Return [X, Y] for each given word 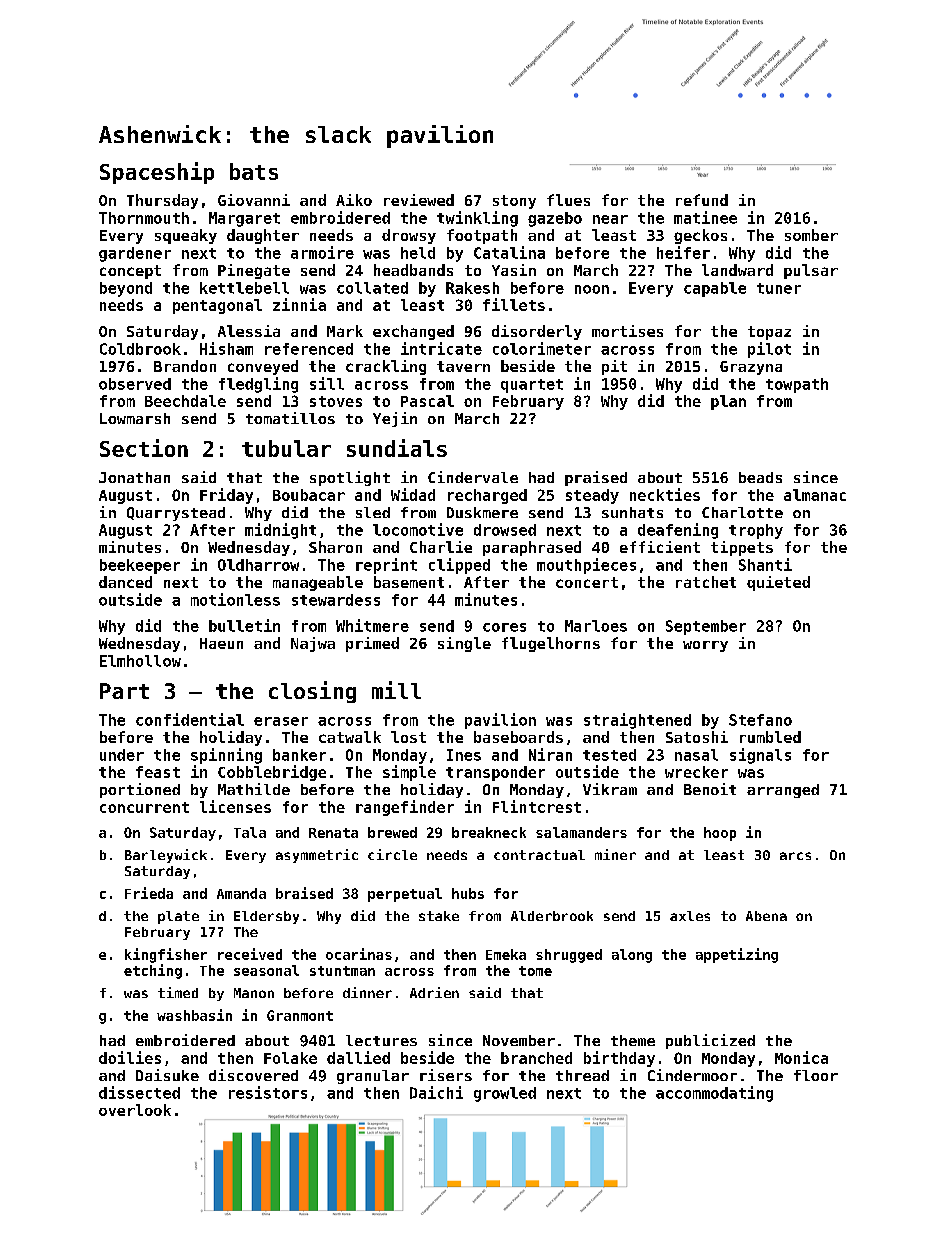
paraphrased [532, 548]
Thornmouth [144, 218]
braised [304, 893]
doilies [130, 1057]
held [418, 253]
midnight [280, 531]
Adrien [434, 992]
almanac [815, 495]
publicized [710, 1041]
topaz [769, 333]
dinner [367, 992]
